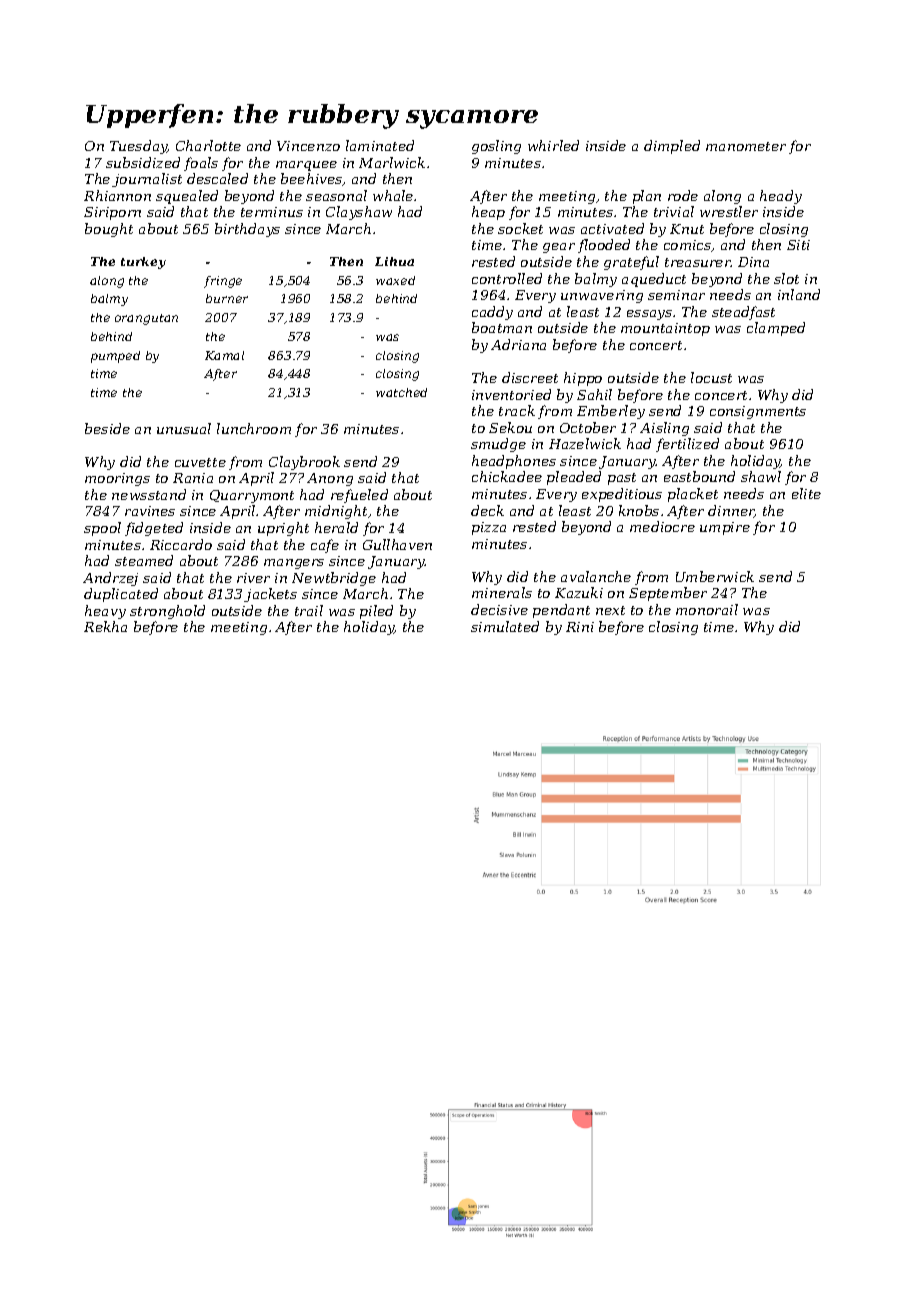 This page has height=1316, width=908. What do you see at coordinates (505, 626) in the page?
I see `simulated` at bounding box center [505, 626].
